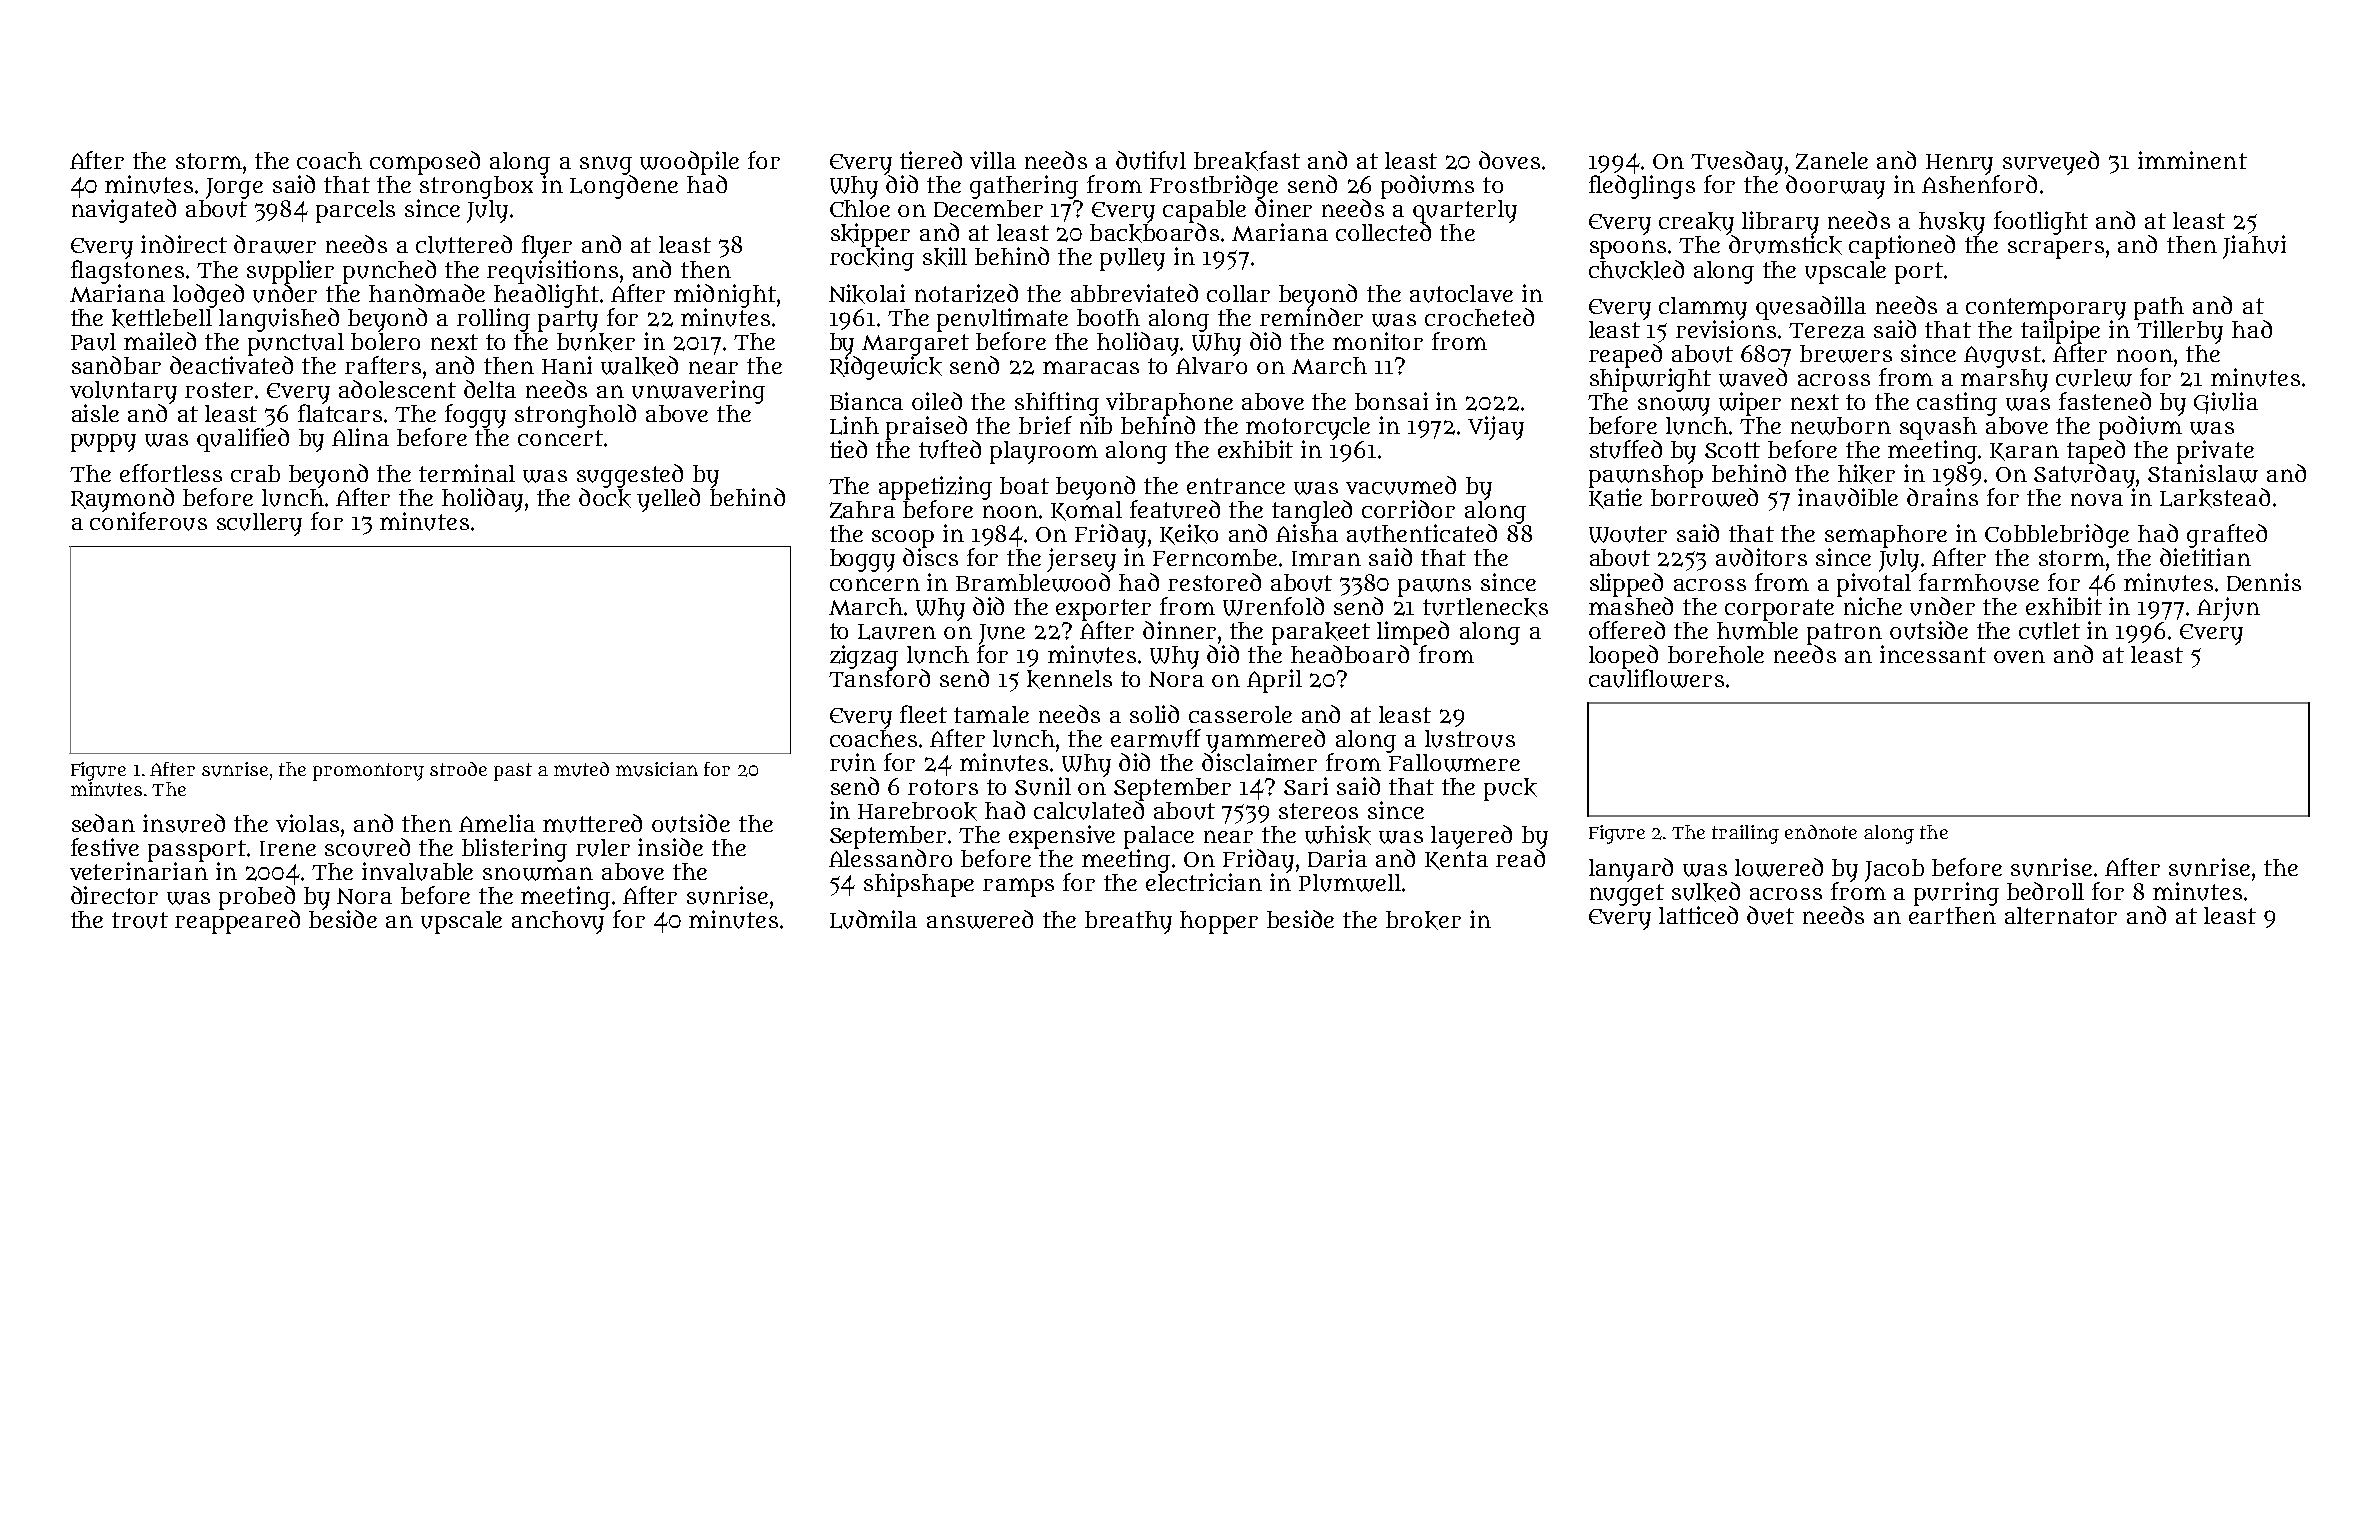 The width and height of the screenshot is (2379, 1539). I want to click on oven, so click(2019, 656).
